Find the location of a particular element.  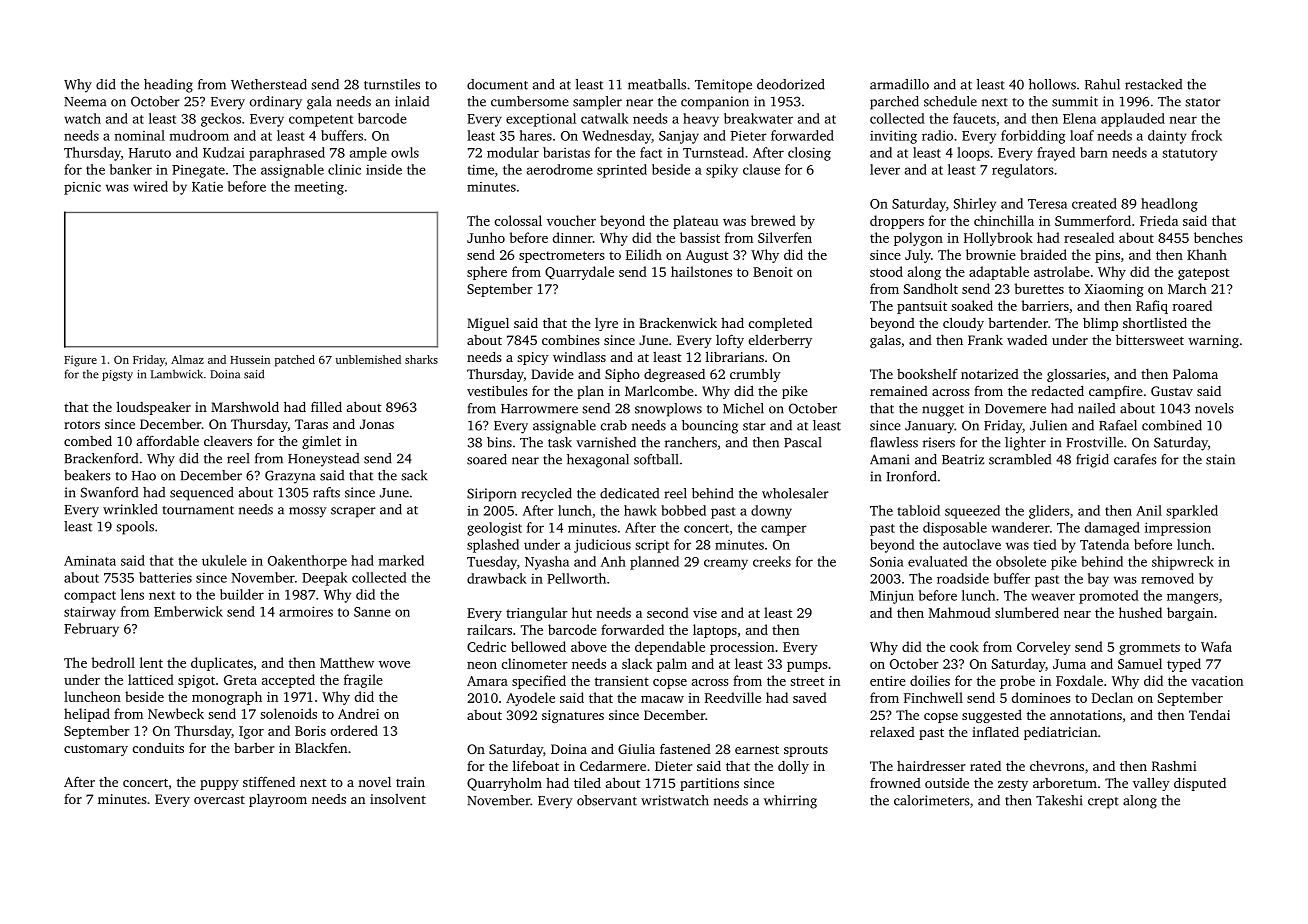

stator is located at coordinates (1203, 102).
